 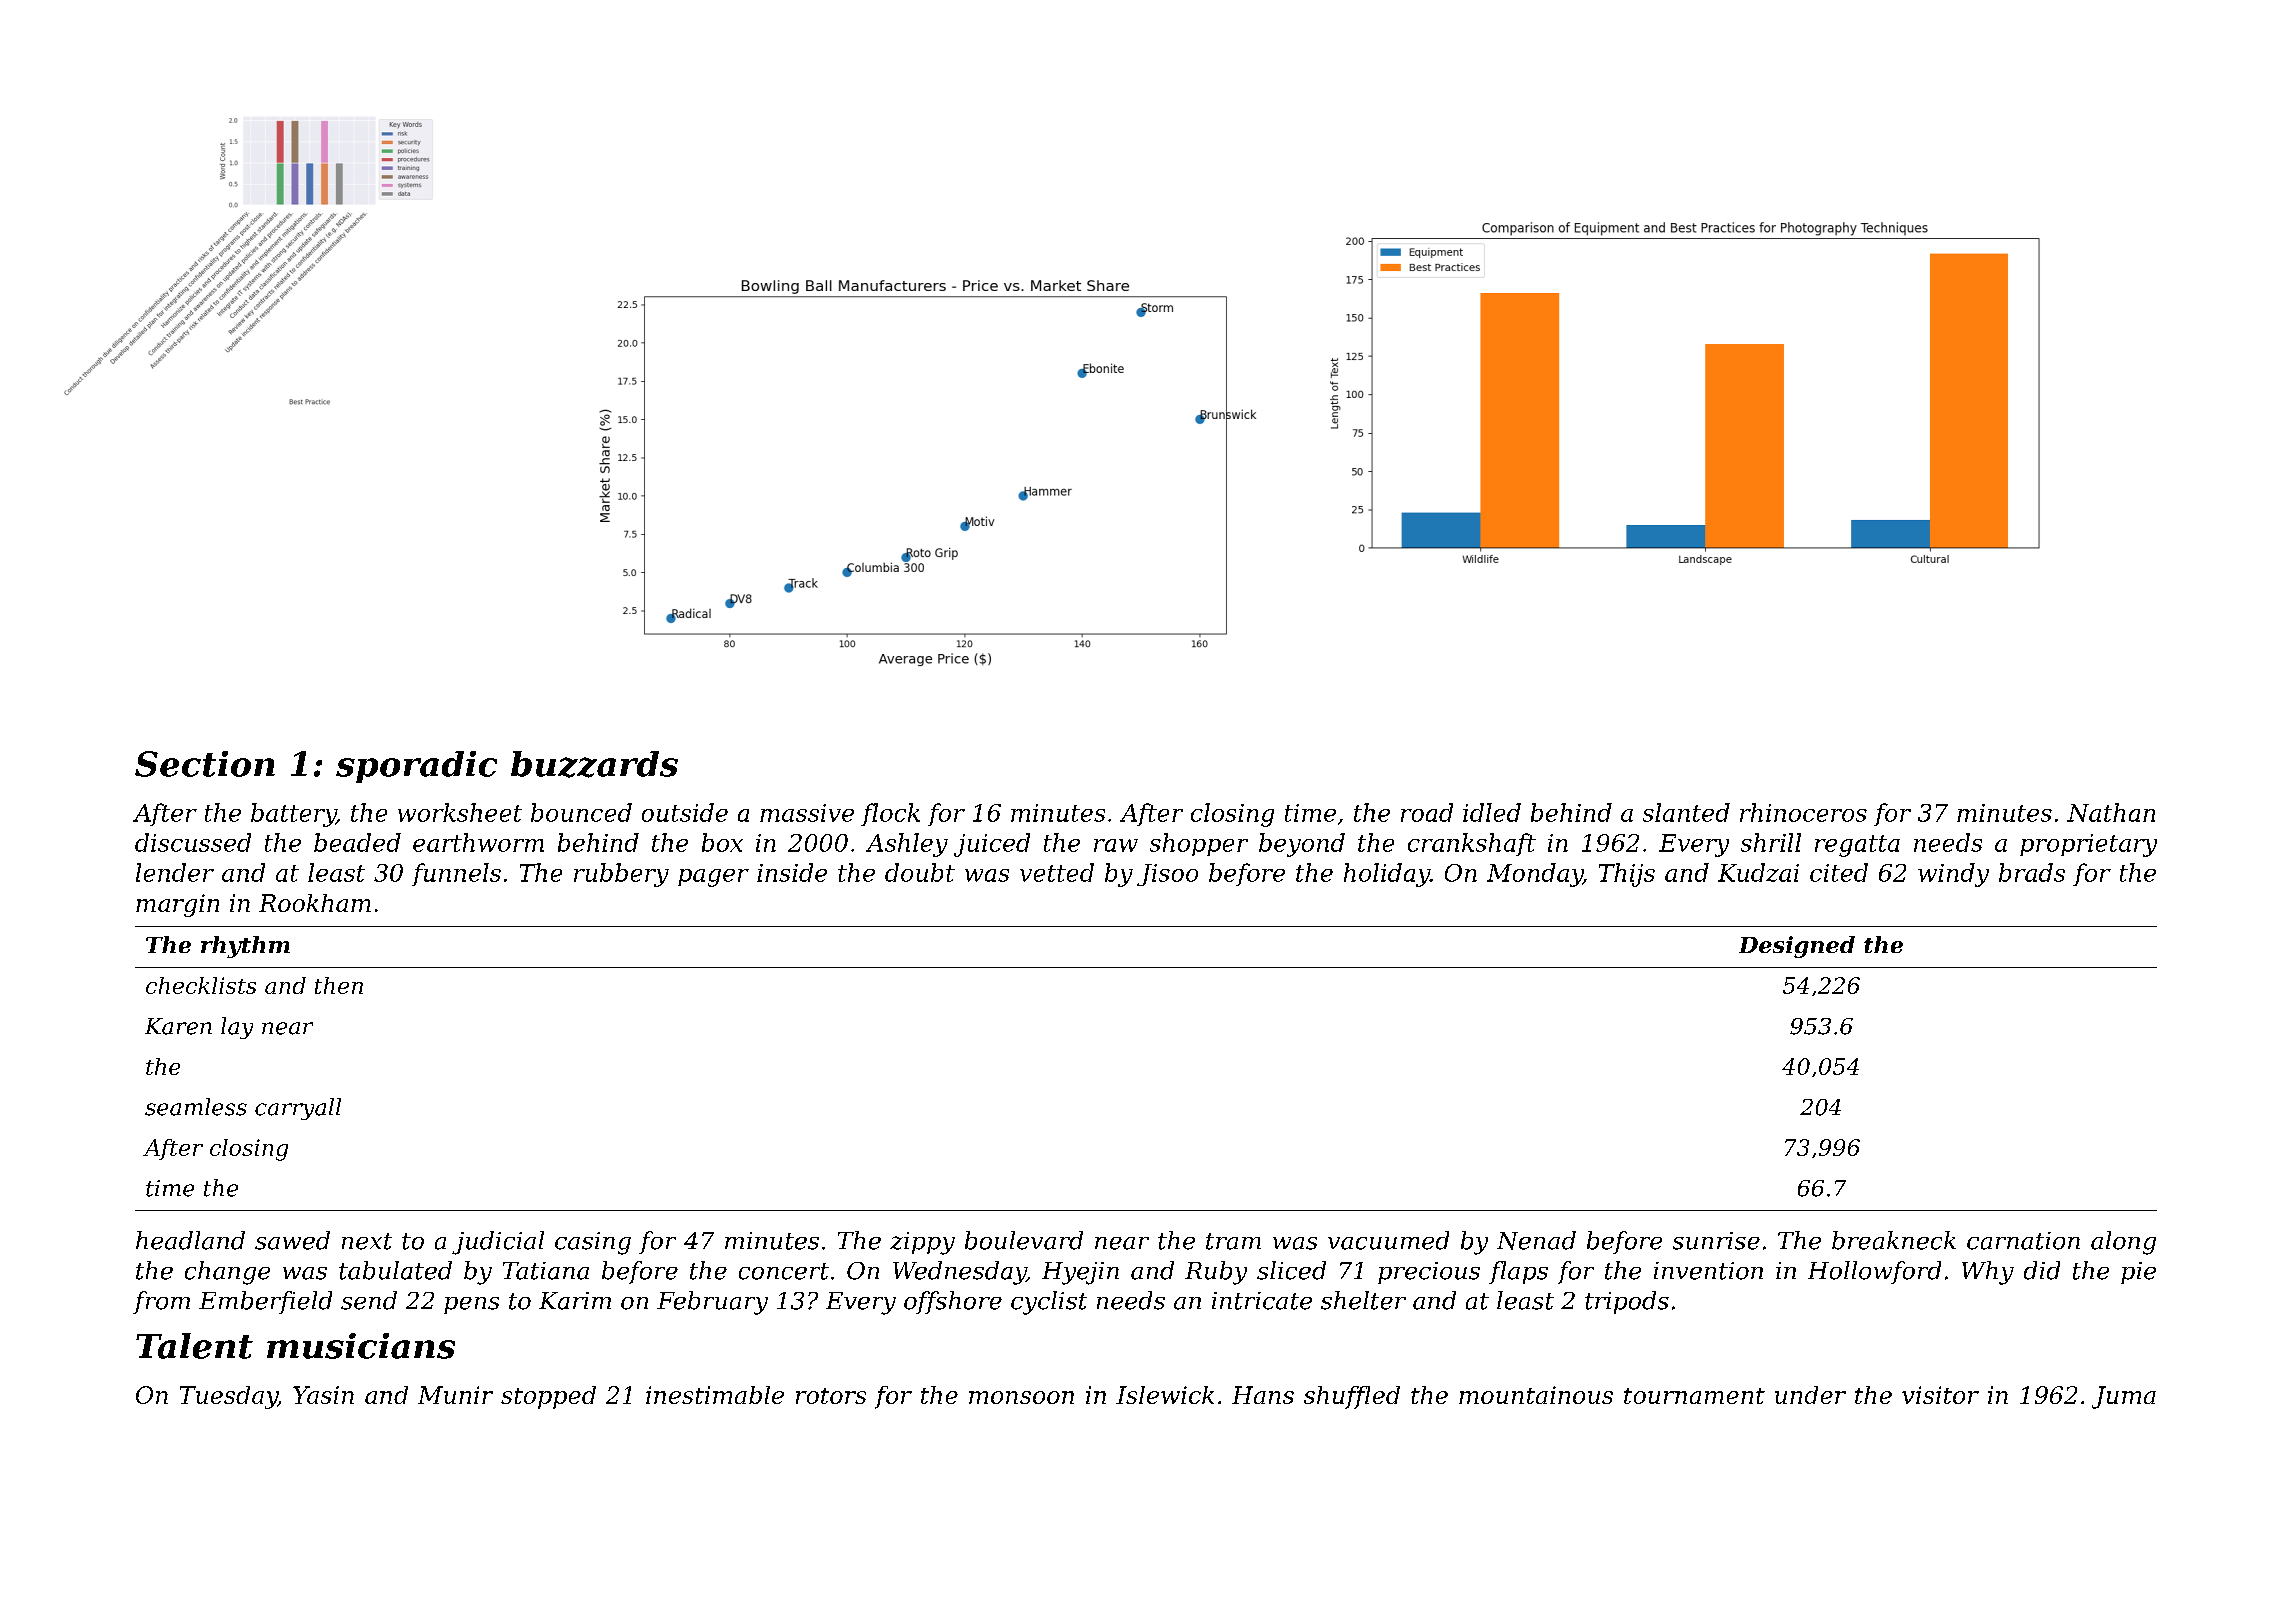 What do you see at coordinates (293, 815) in the screenshot?
I see `battery` at bounding box center [293, 815].
